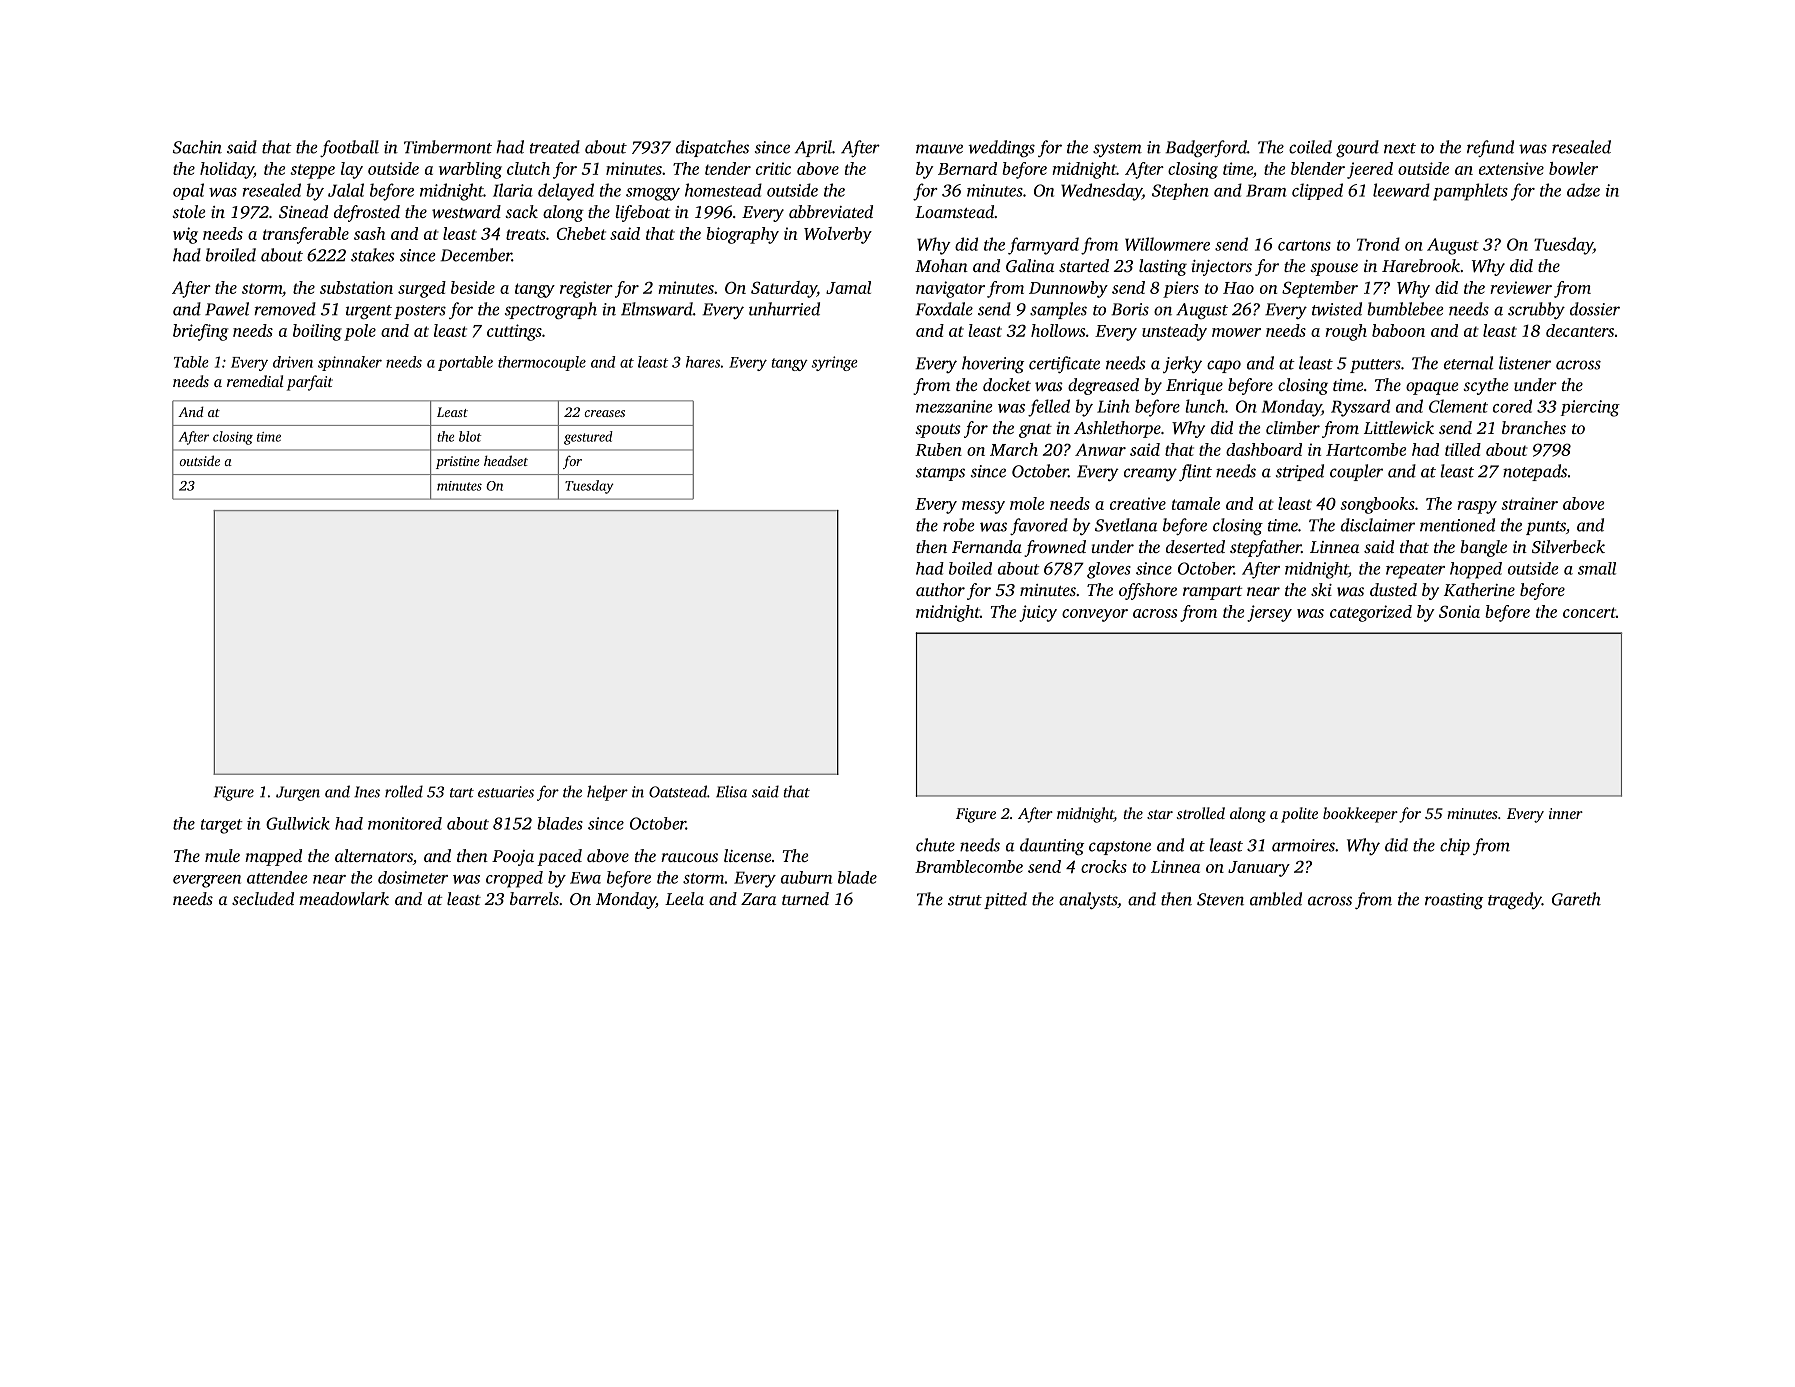 This document has width=1795, height=1387. What do you see at coordinates (197, 147) in the document?
I see `Sachin` at bounding box center [197, 147].
